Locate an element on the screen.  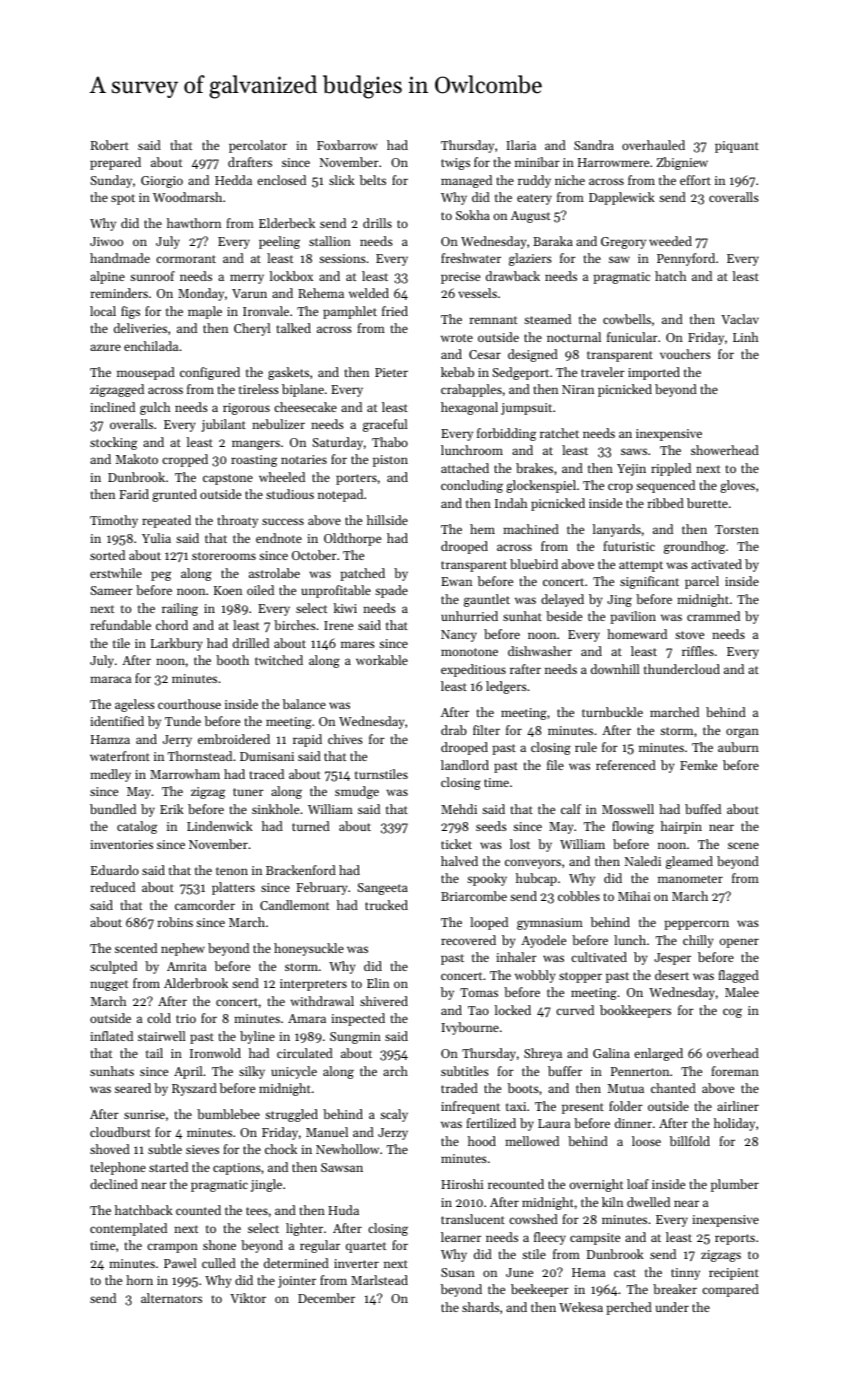
concluding is located at coordinates (472, 486).
